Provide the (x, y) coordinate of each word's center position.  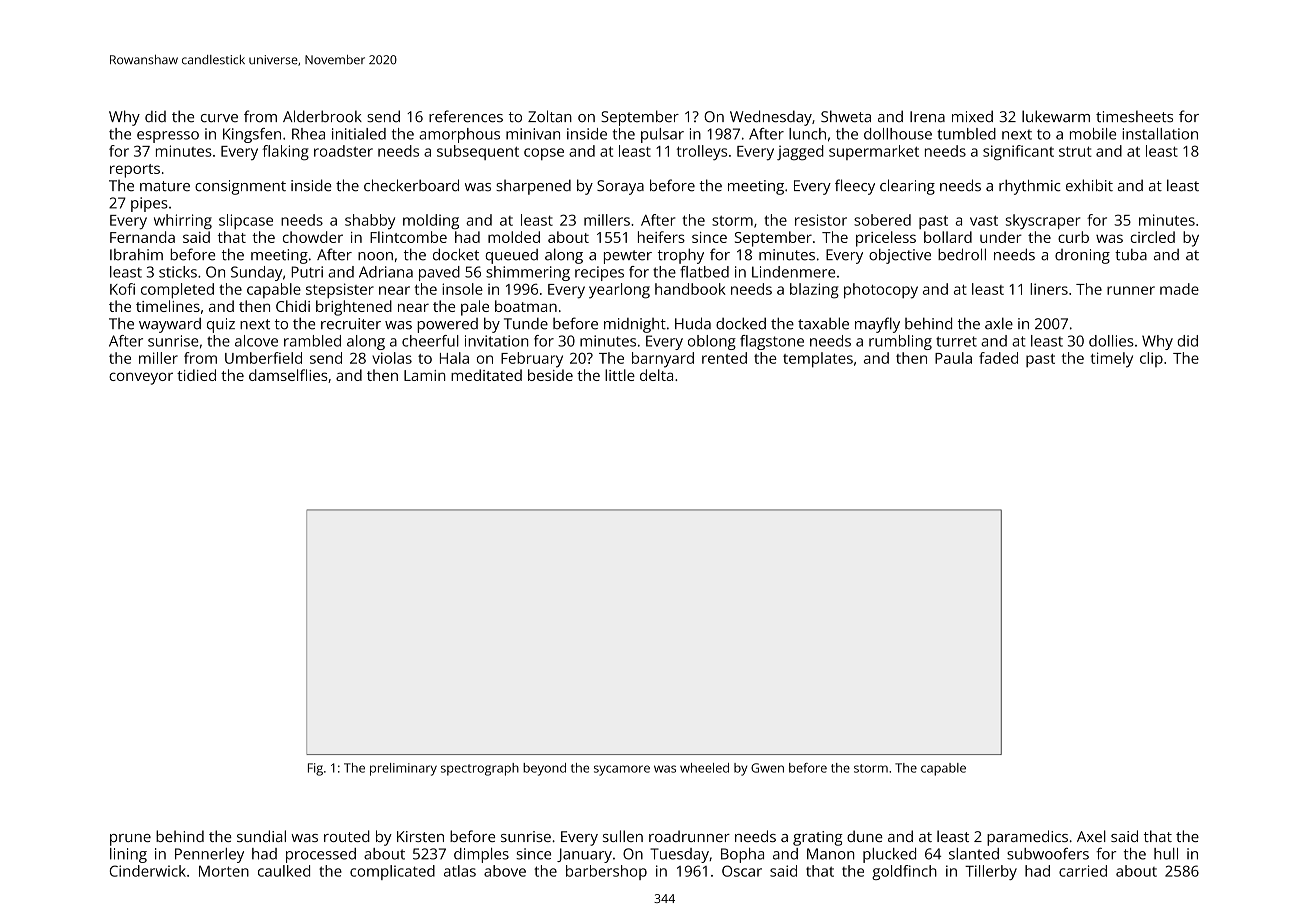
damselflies (288, 375)
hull (1166, 854)
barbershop (606, 872)
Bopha (742, 855)
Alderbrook (322, 116)
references (466, 116)
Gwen (767, 768)
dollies (1111, 341)
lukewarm (1056, 116)
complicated (392, 872)
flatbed (704, 272)
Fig (315, 769)
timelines (168, 306)
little (620, 375)
